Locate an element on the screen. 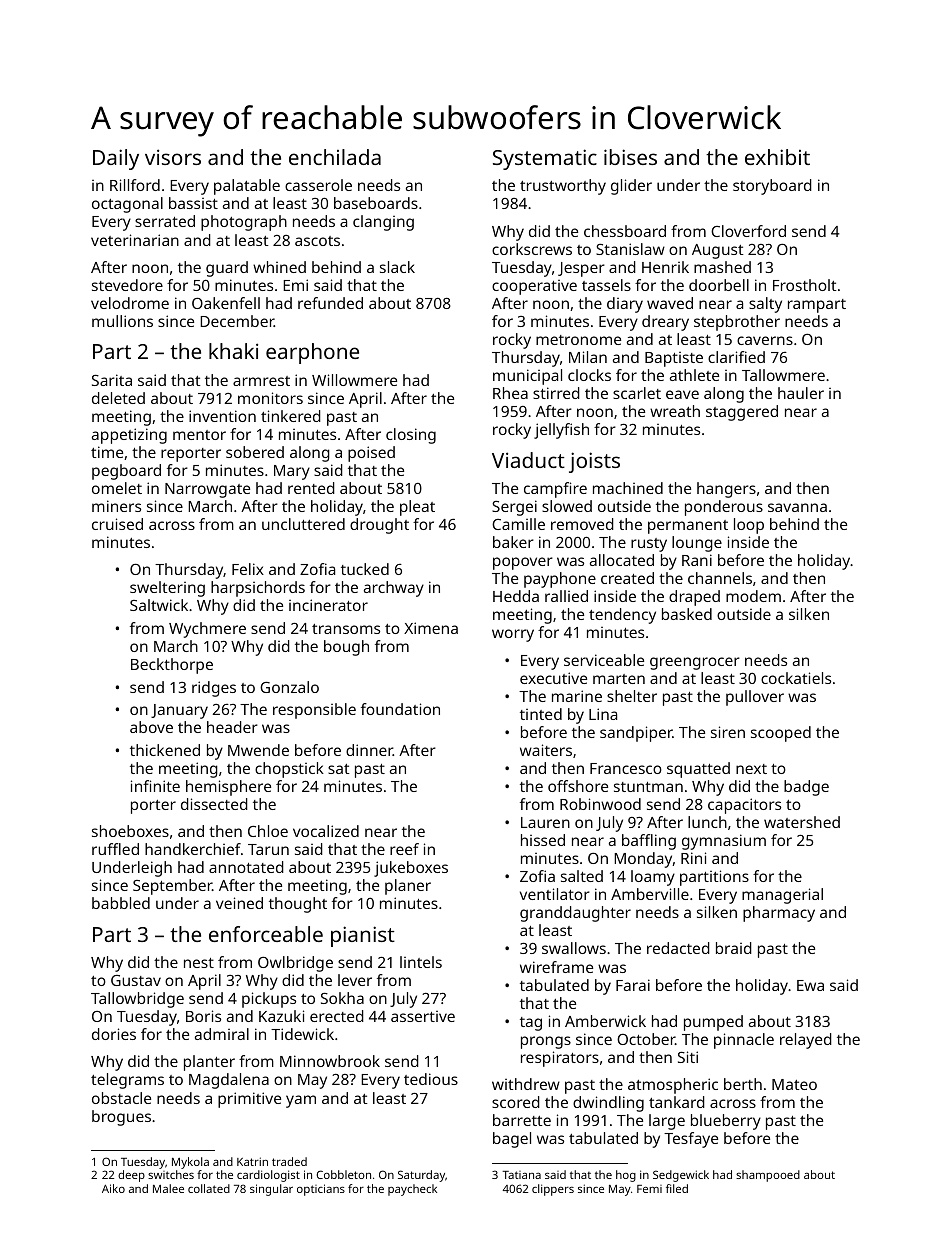  watershed is located at coordinates (802, 822).
